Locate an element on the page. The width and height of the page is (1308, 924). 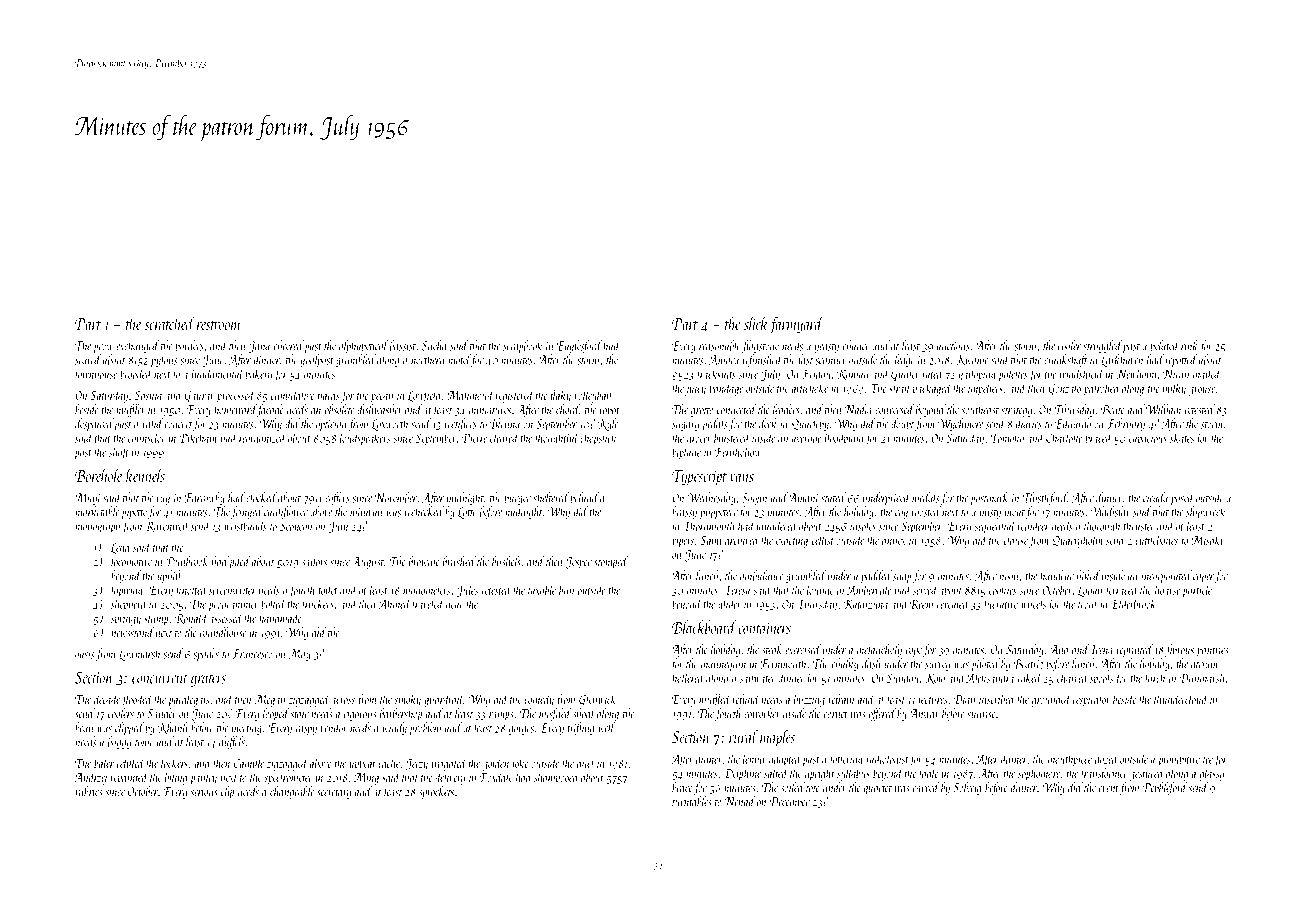
Nenad is located at coordinates (740, 801).
